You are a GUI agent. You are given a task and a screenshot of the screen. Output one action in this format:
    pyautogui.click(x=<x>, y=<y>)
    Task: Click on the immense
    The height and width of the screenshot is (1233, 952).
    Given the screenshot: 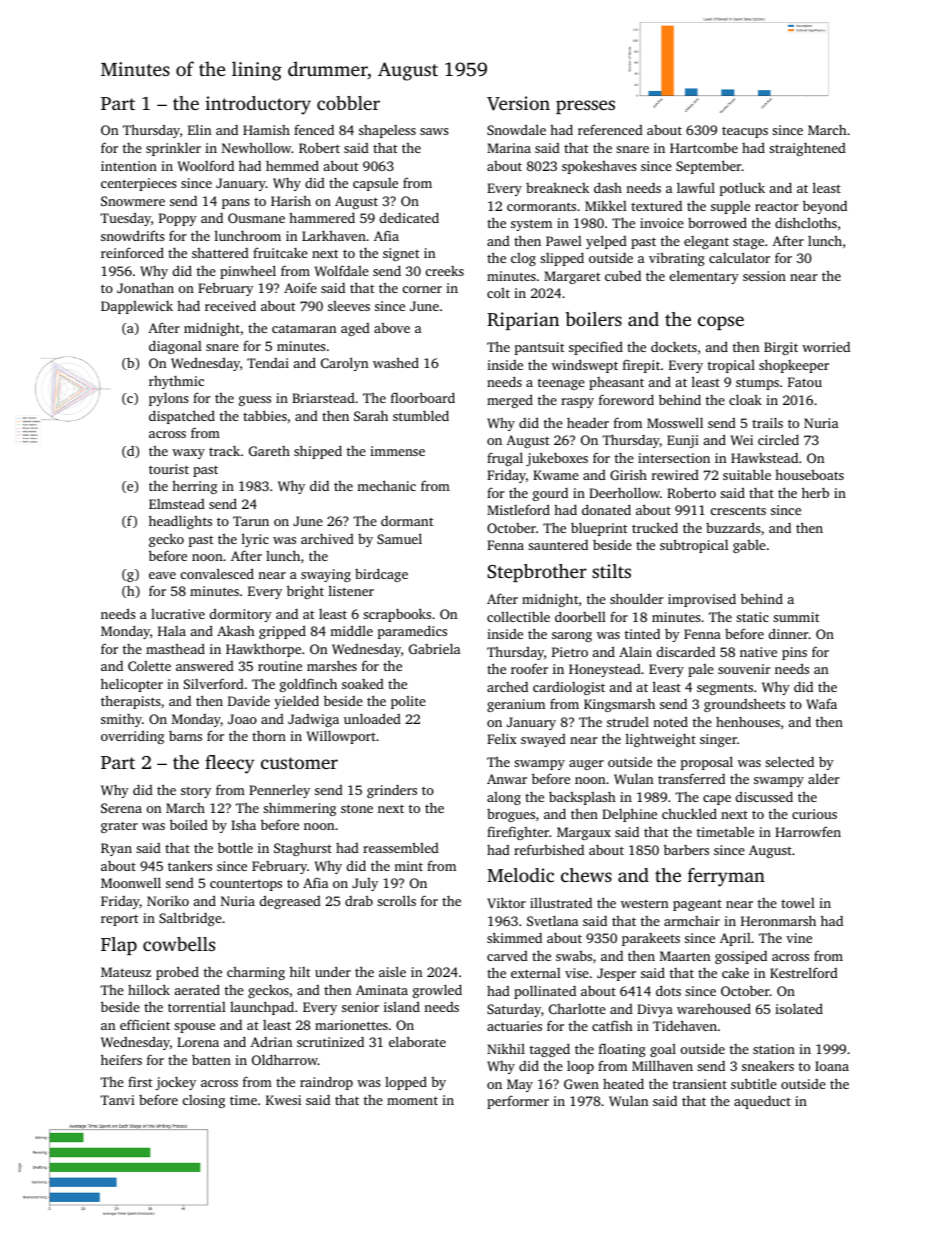 What is the action you would take?
    pyautogui.click(x=397, y=451)
